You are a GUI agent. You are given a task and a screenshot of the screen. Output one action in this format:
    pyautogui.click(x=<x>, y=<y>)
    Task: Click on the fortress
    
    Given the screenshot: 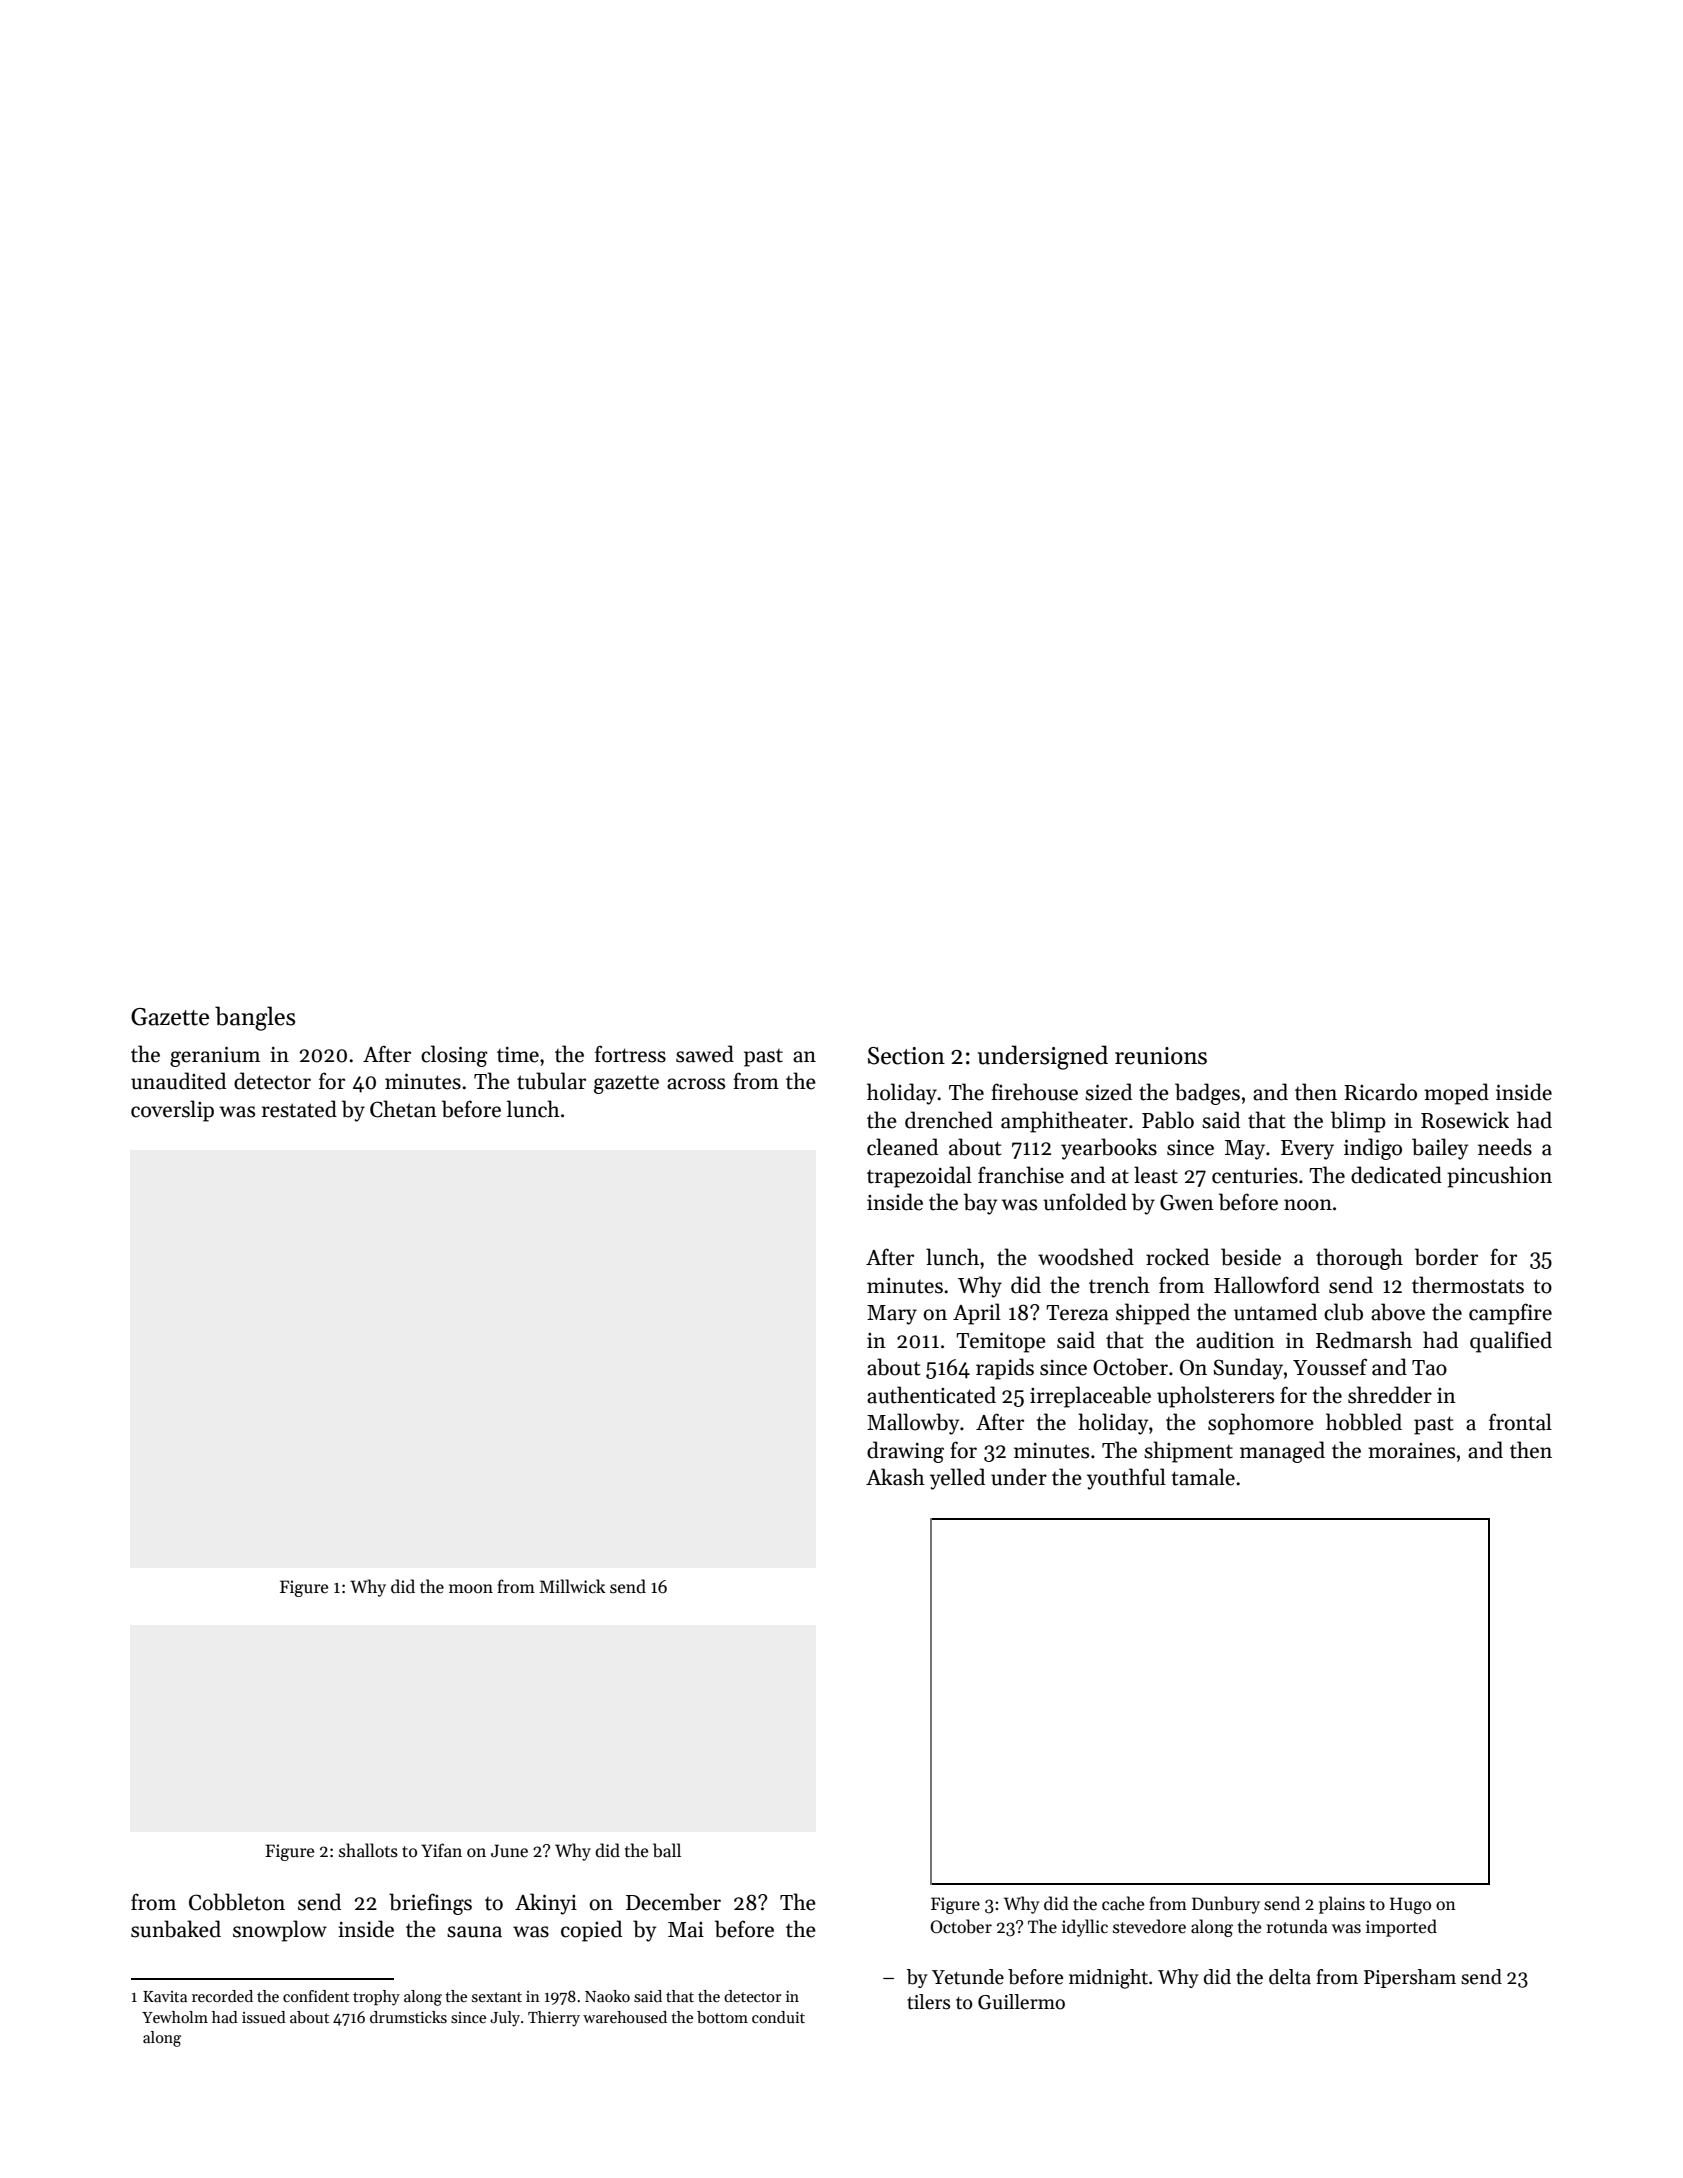 What is the action you would take?
    pyautogui.click(x=630, y=1054)
